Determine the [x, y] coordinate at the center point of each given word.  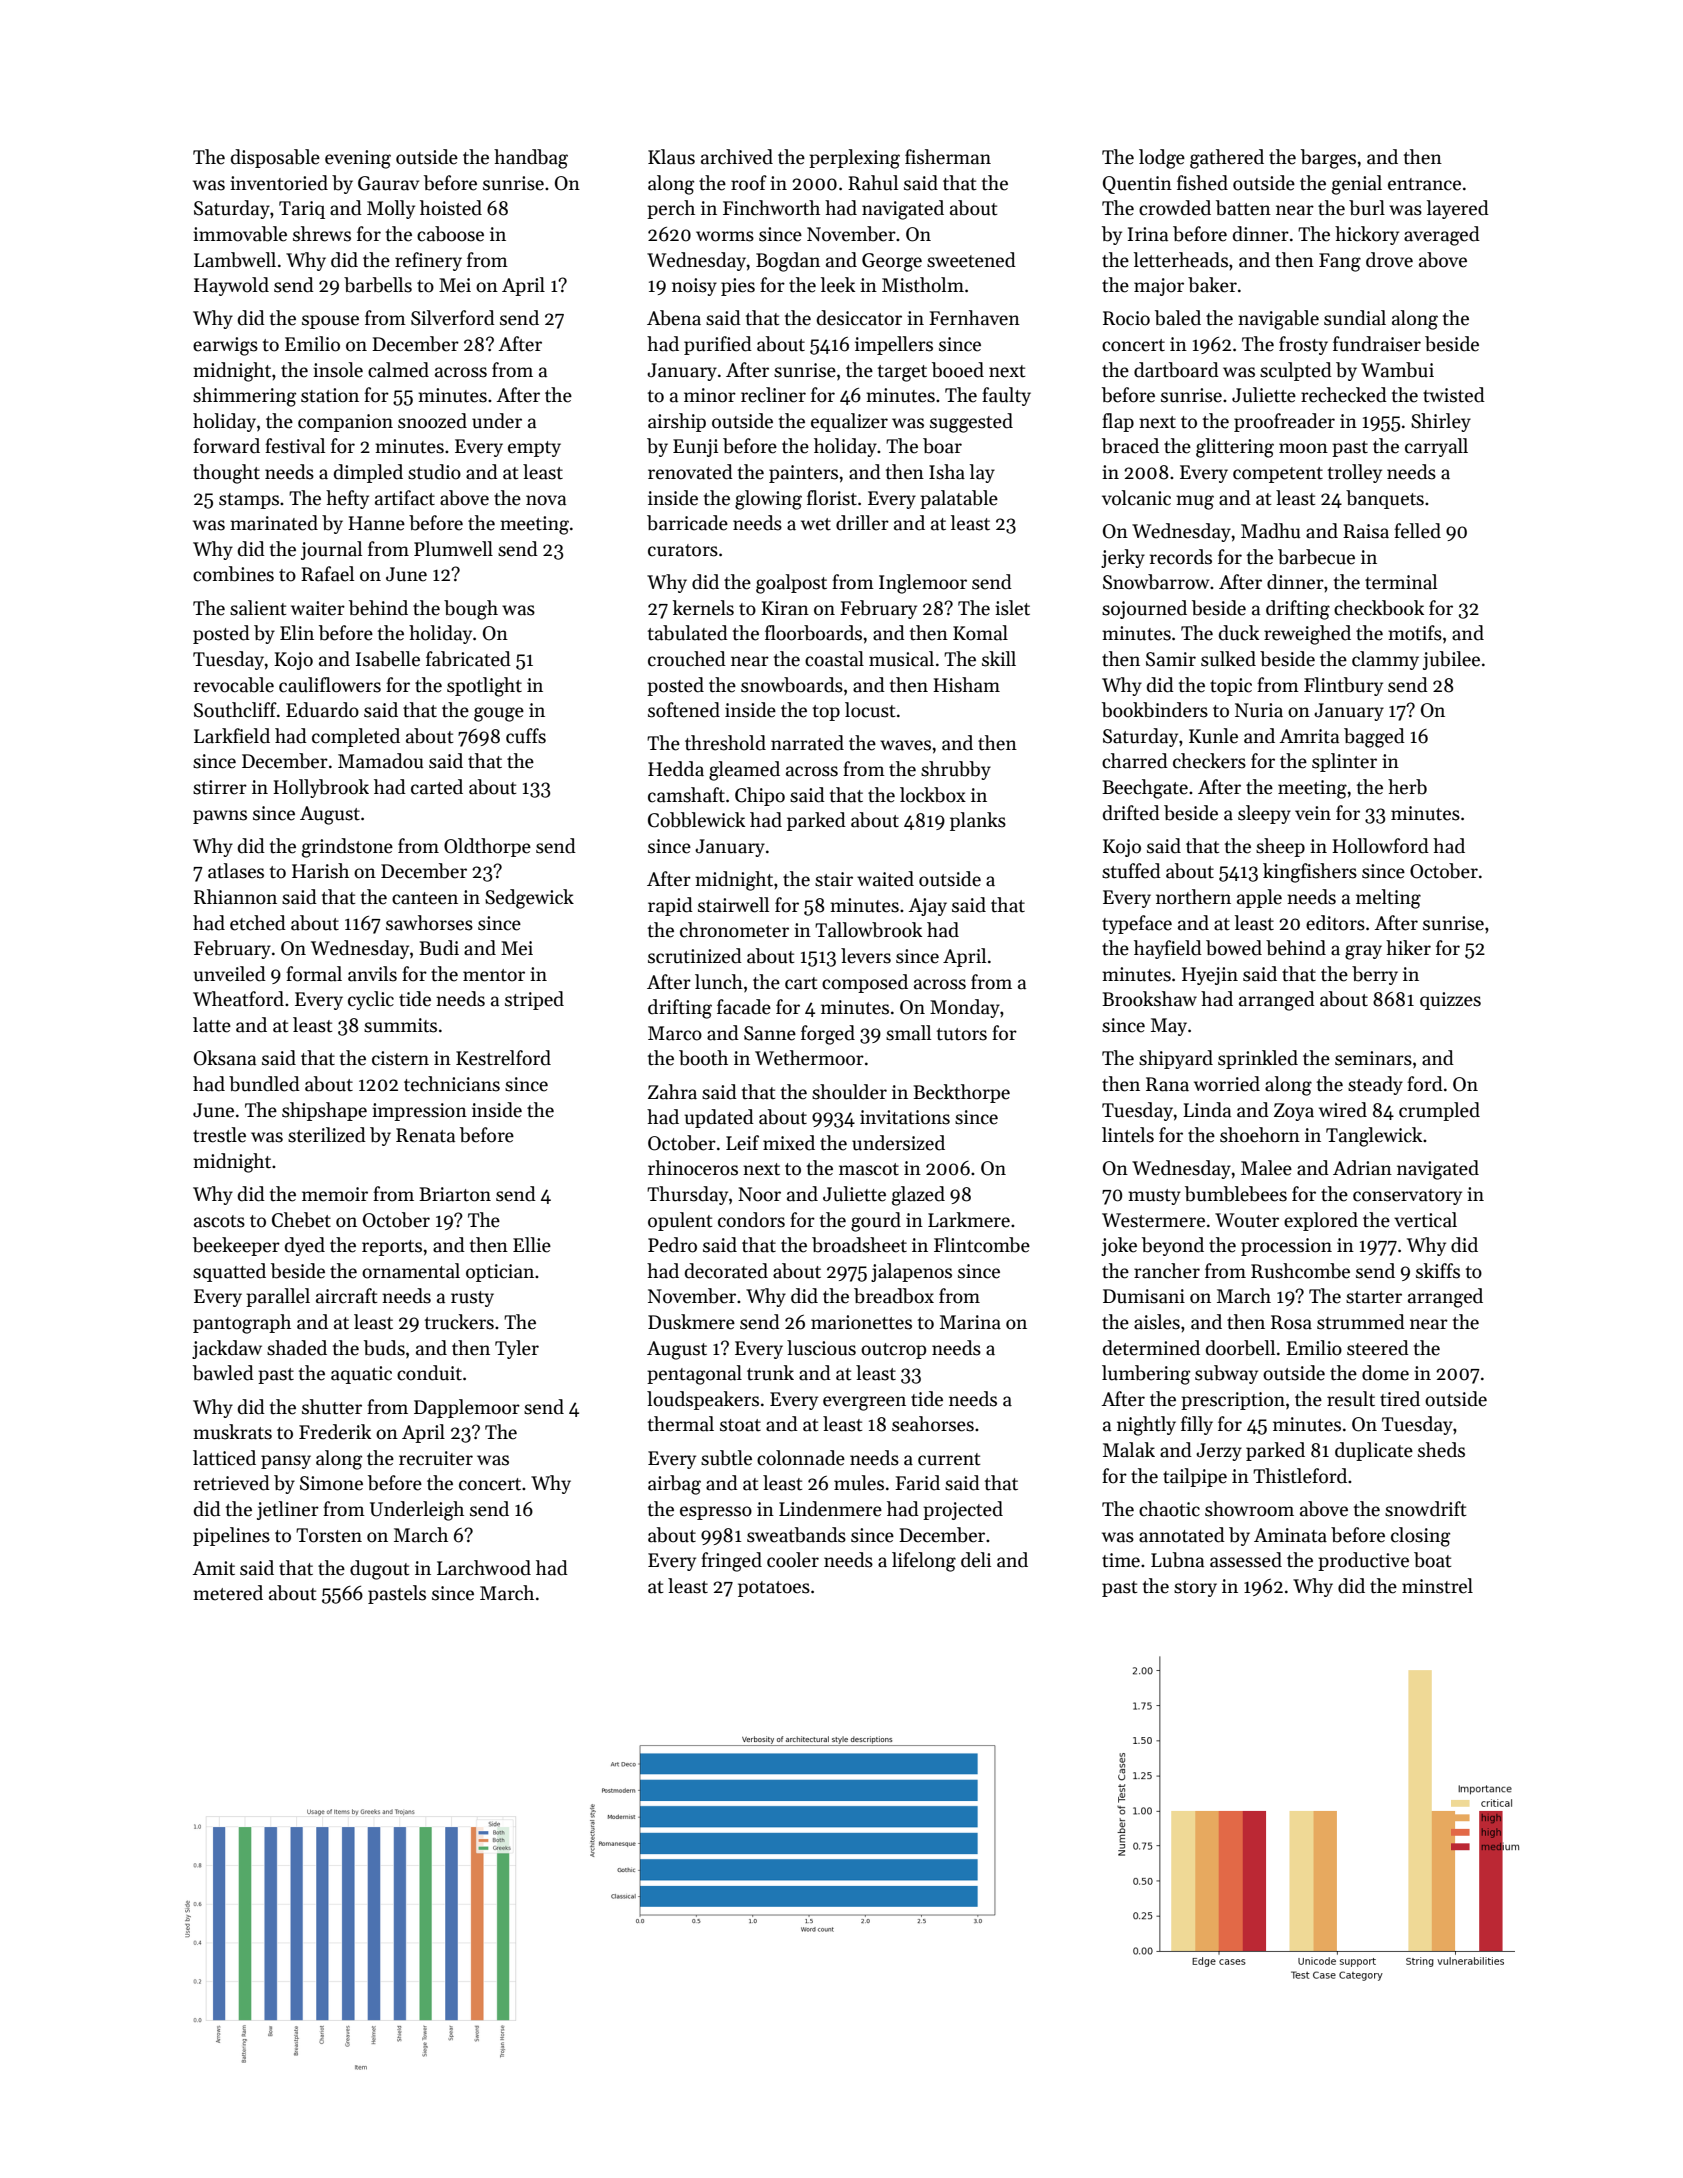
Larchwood [484, 1568]
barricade [687, 523]
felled [1417, 531]
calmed [398, 370]
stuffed [1131, 871]
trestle [219, 1135]
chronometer [734, 930]
